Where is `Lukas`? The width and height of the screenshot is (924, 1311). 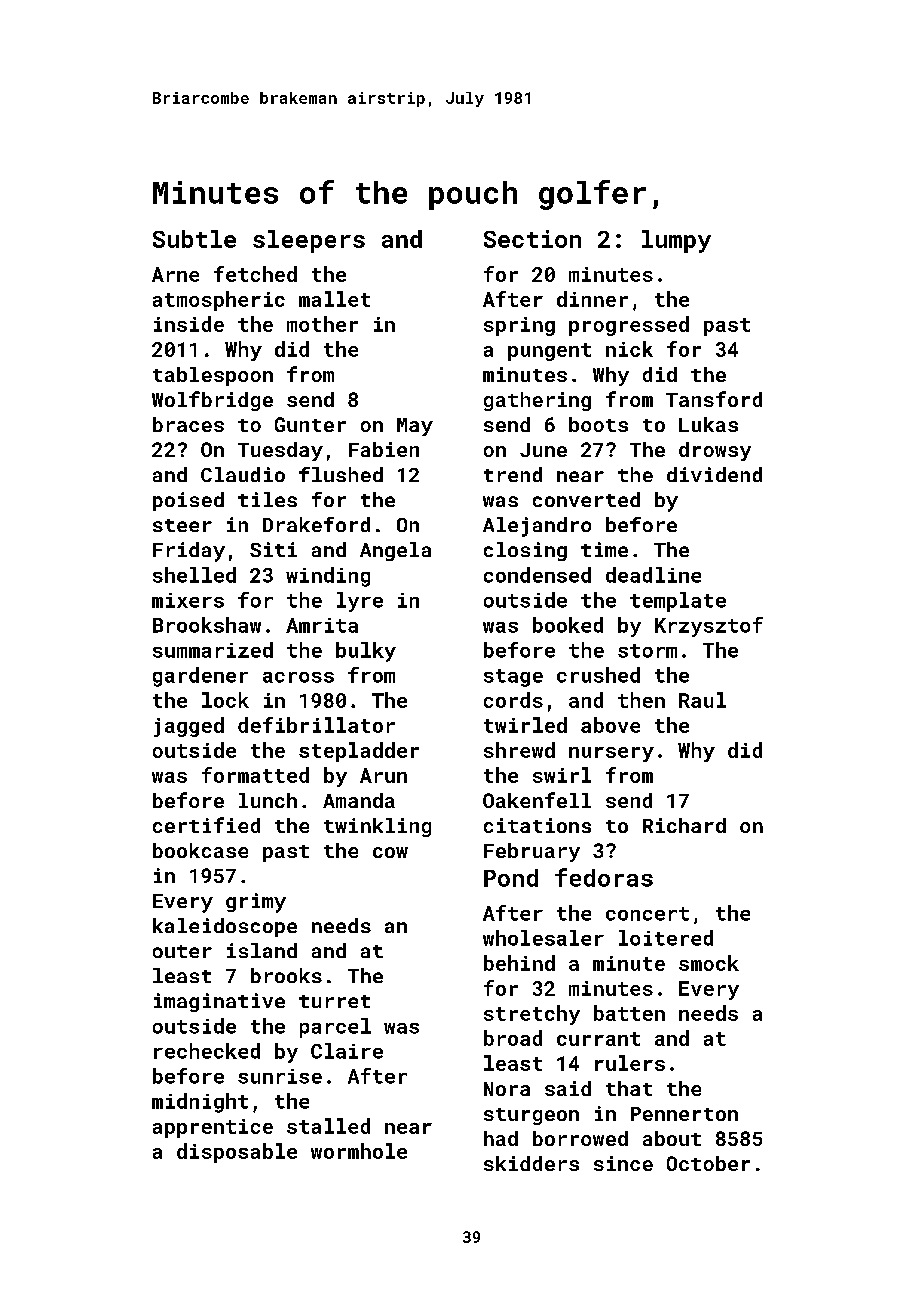 Lukas is located at coordinates (708, 424).
